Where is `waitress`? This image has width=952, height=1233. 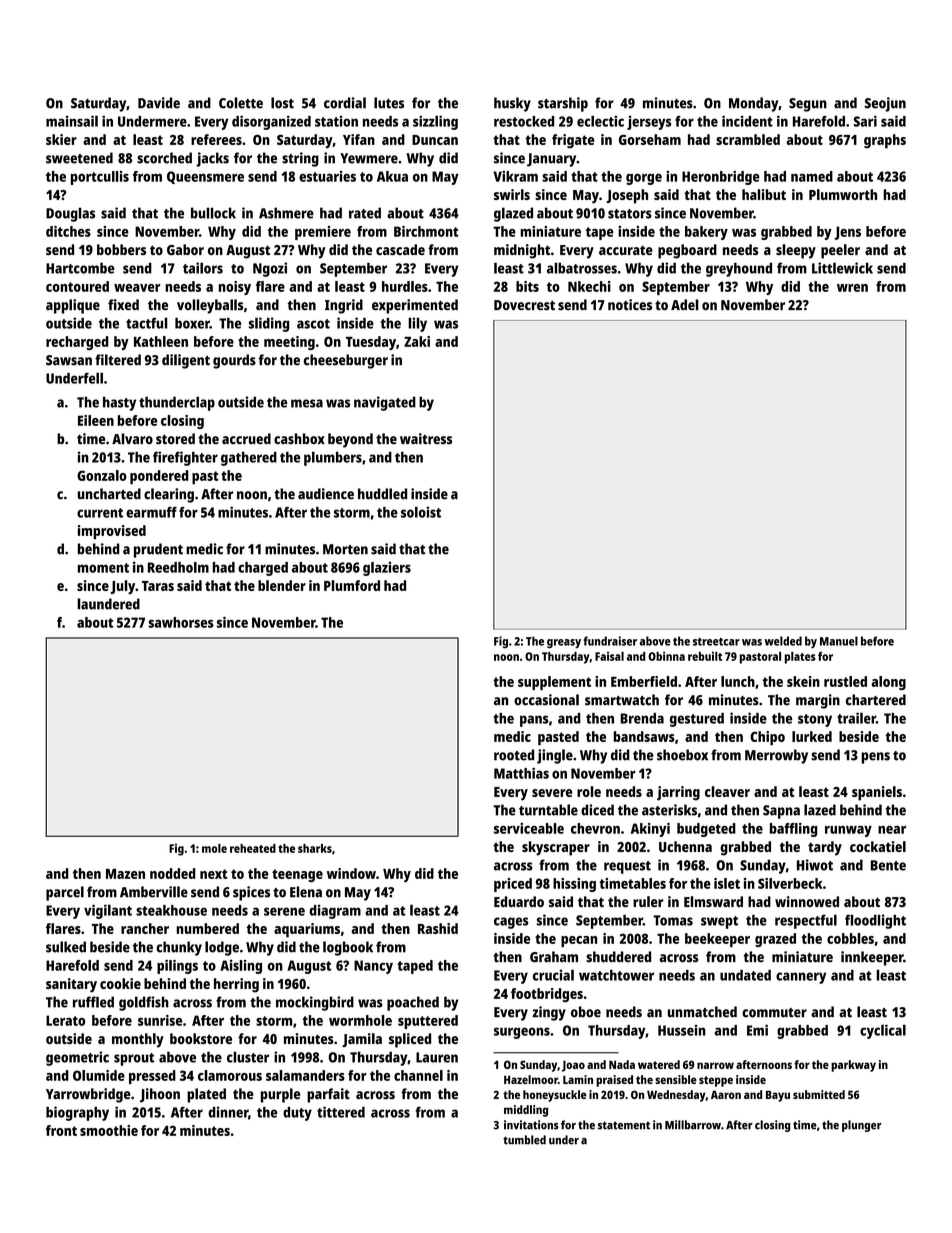 waitress is located at coordinates (426, 439).
